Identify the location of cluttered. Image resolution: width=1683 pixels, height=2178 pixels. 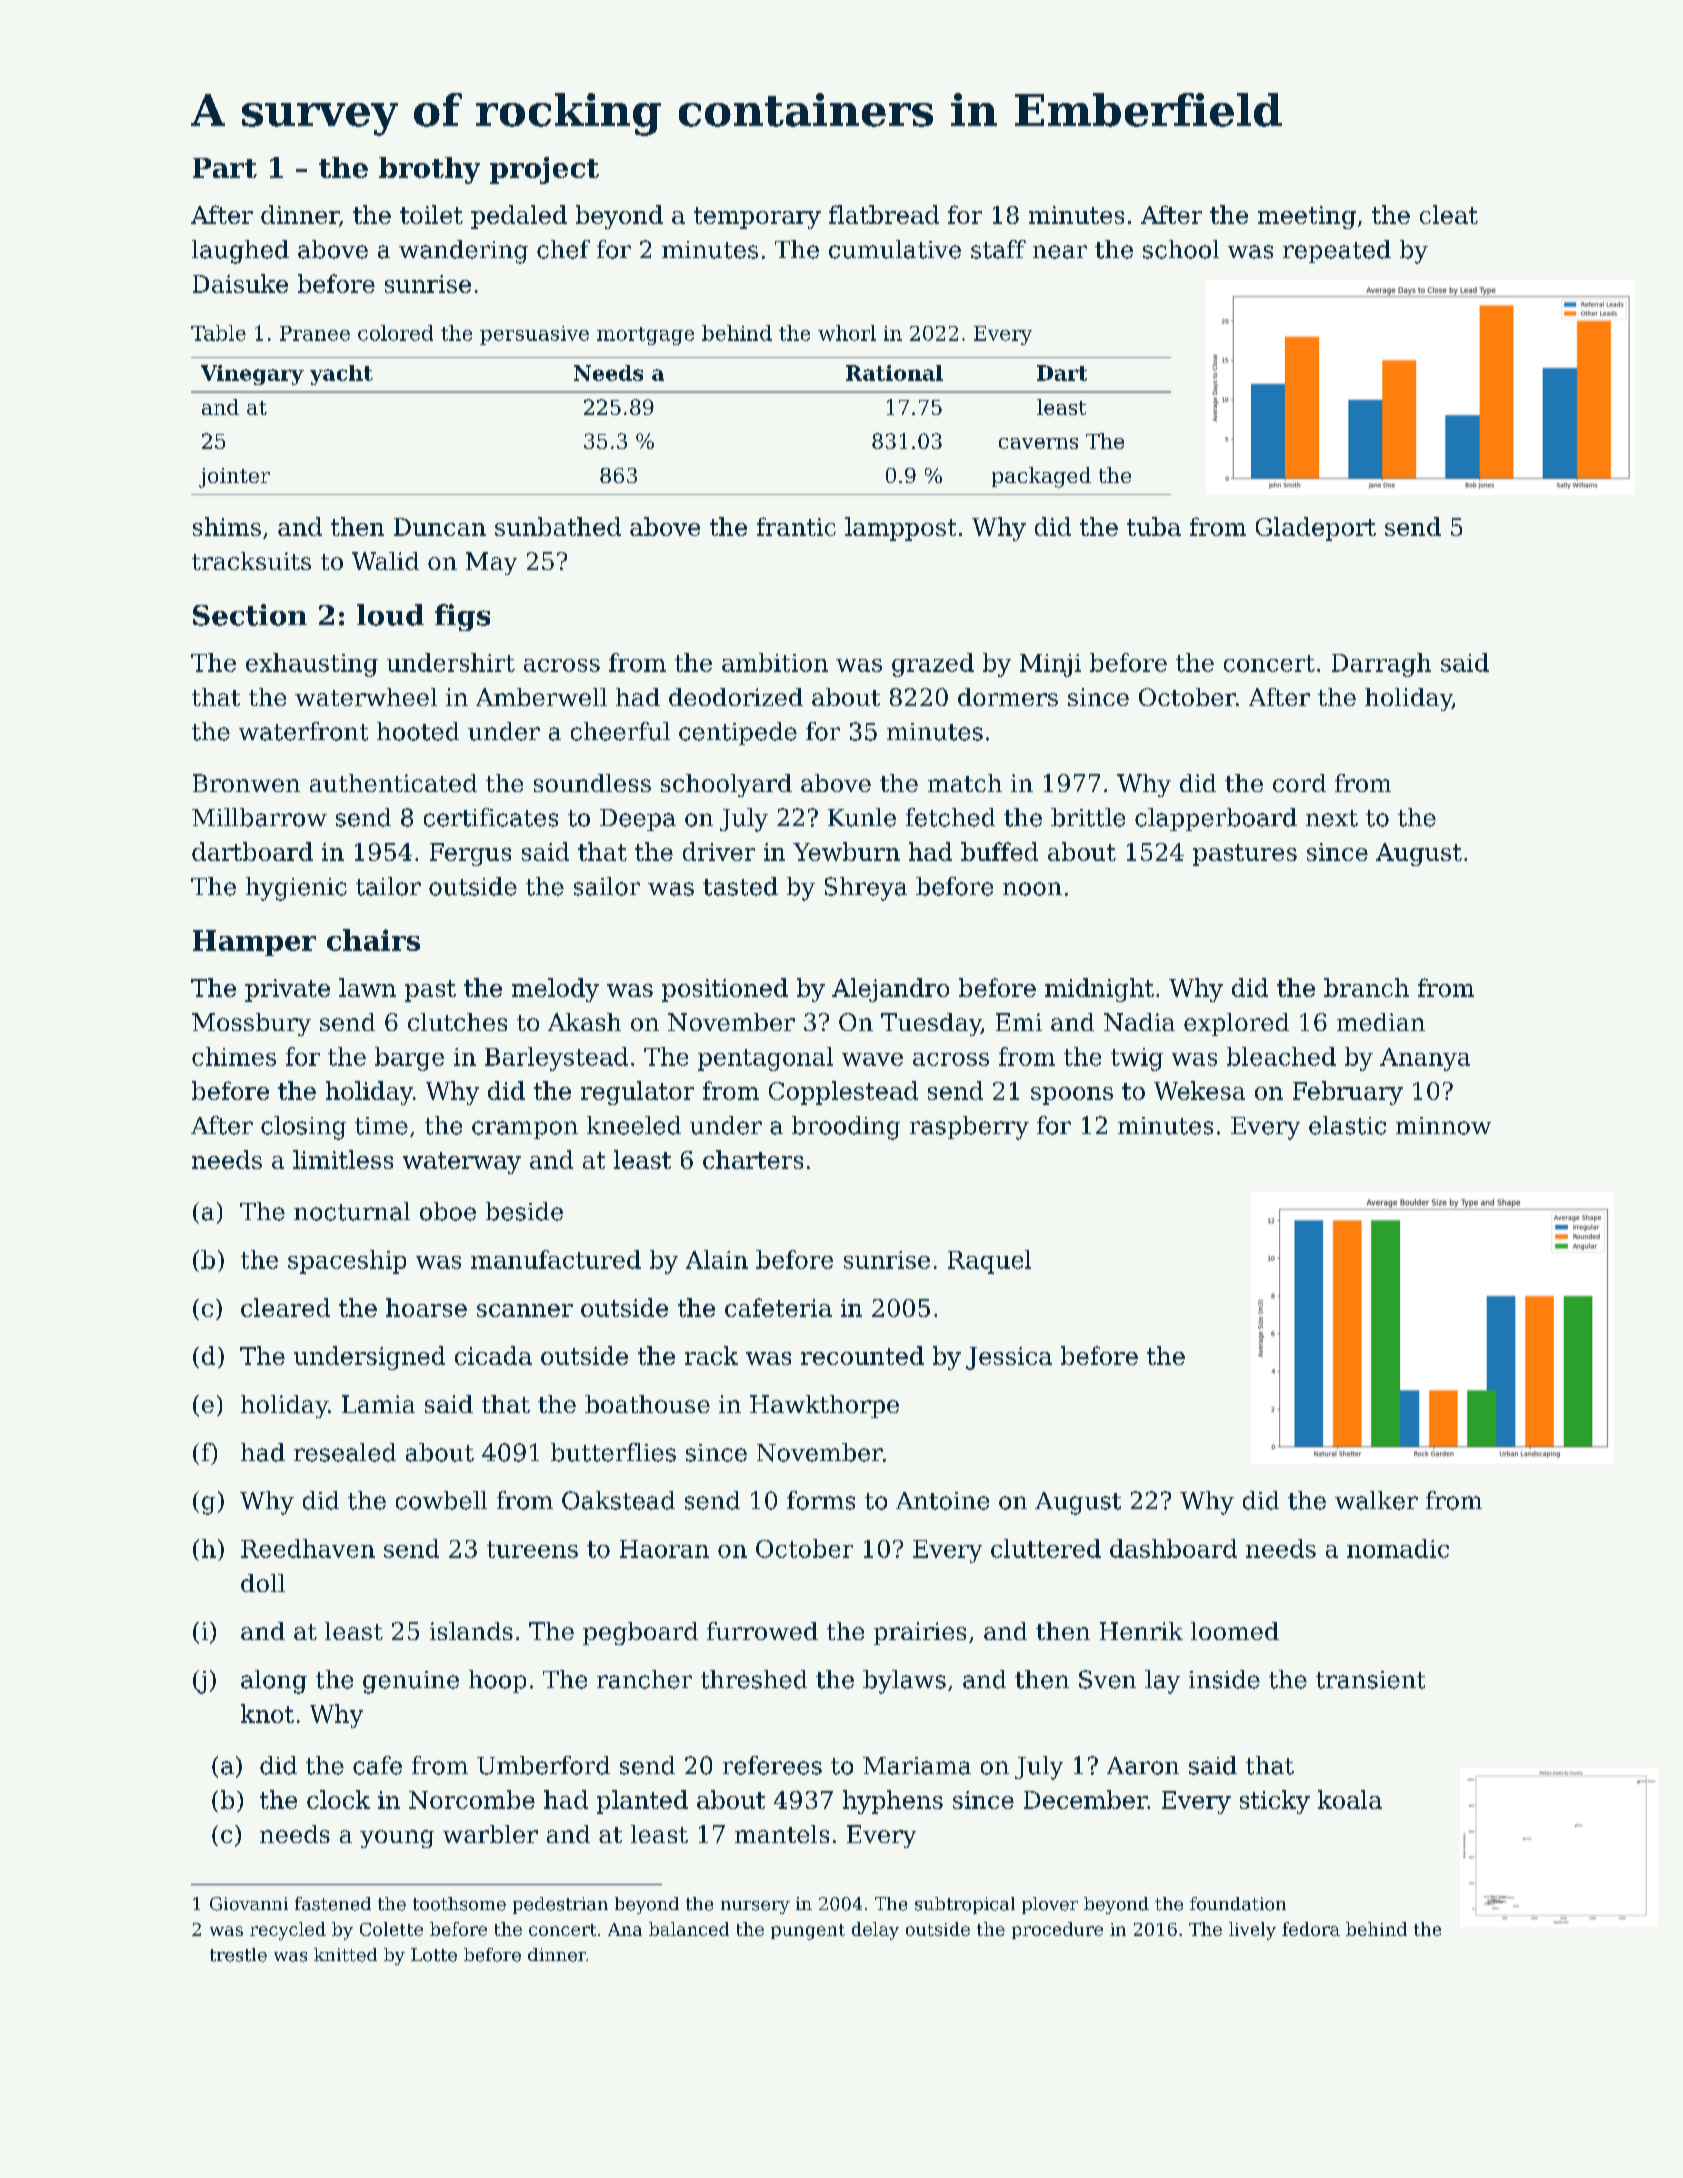
(1046, 1548).
